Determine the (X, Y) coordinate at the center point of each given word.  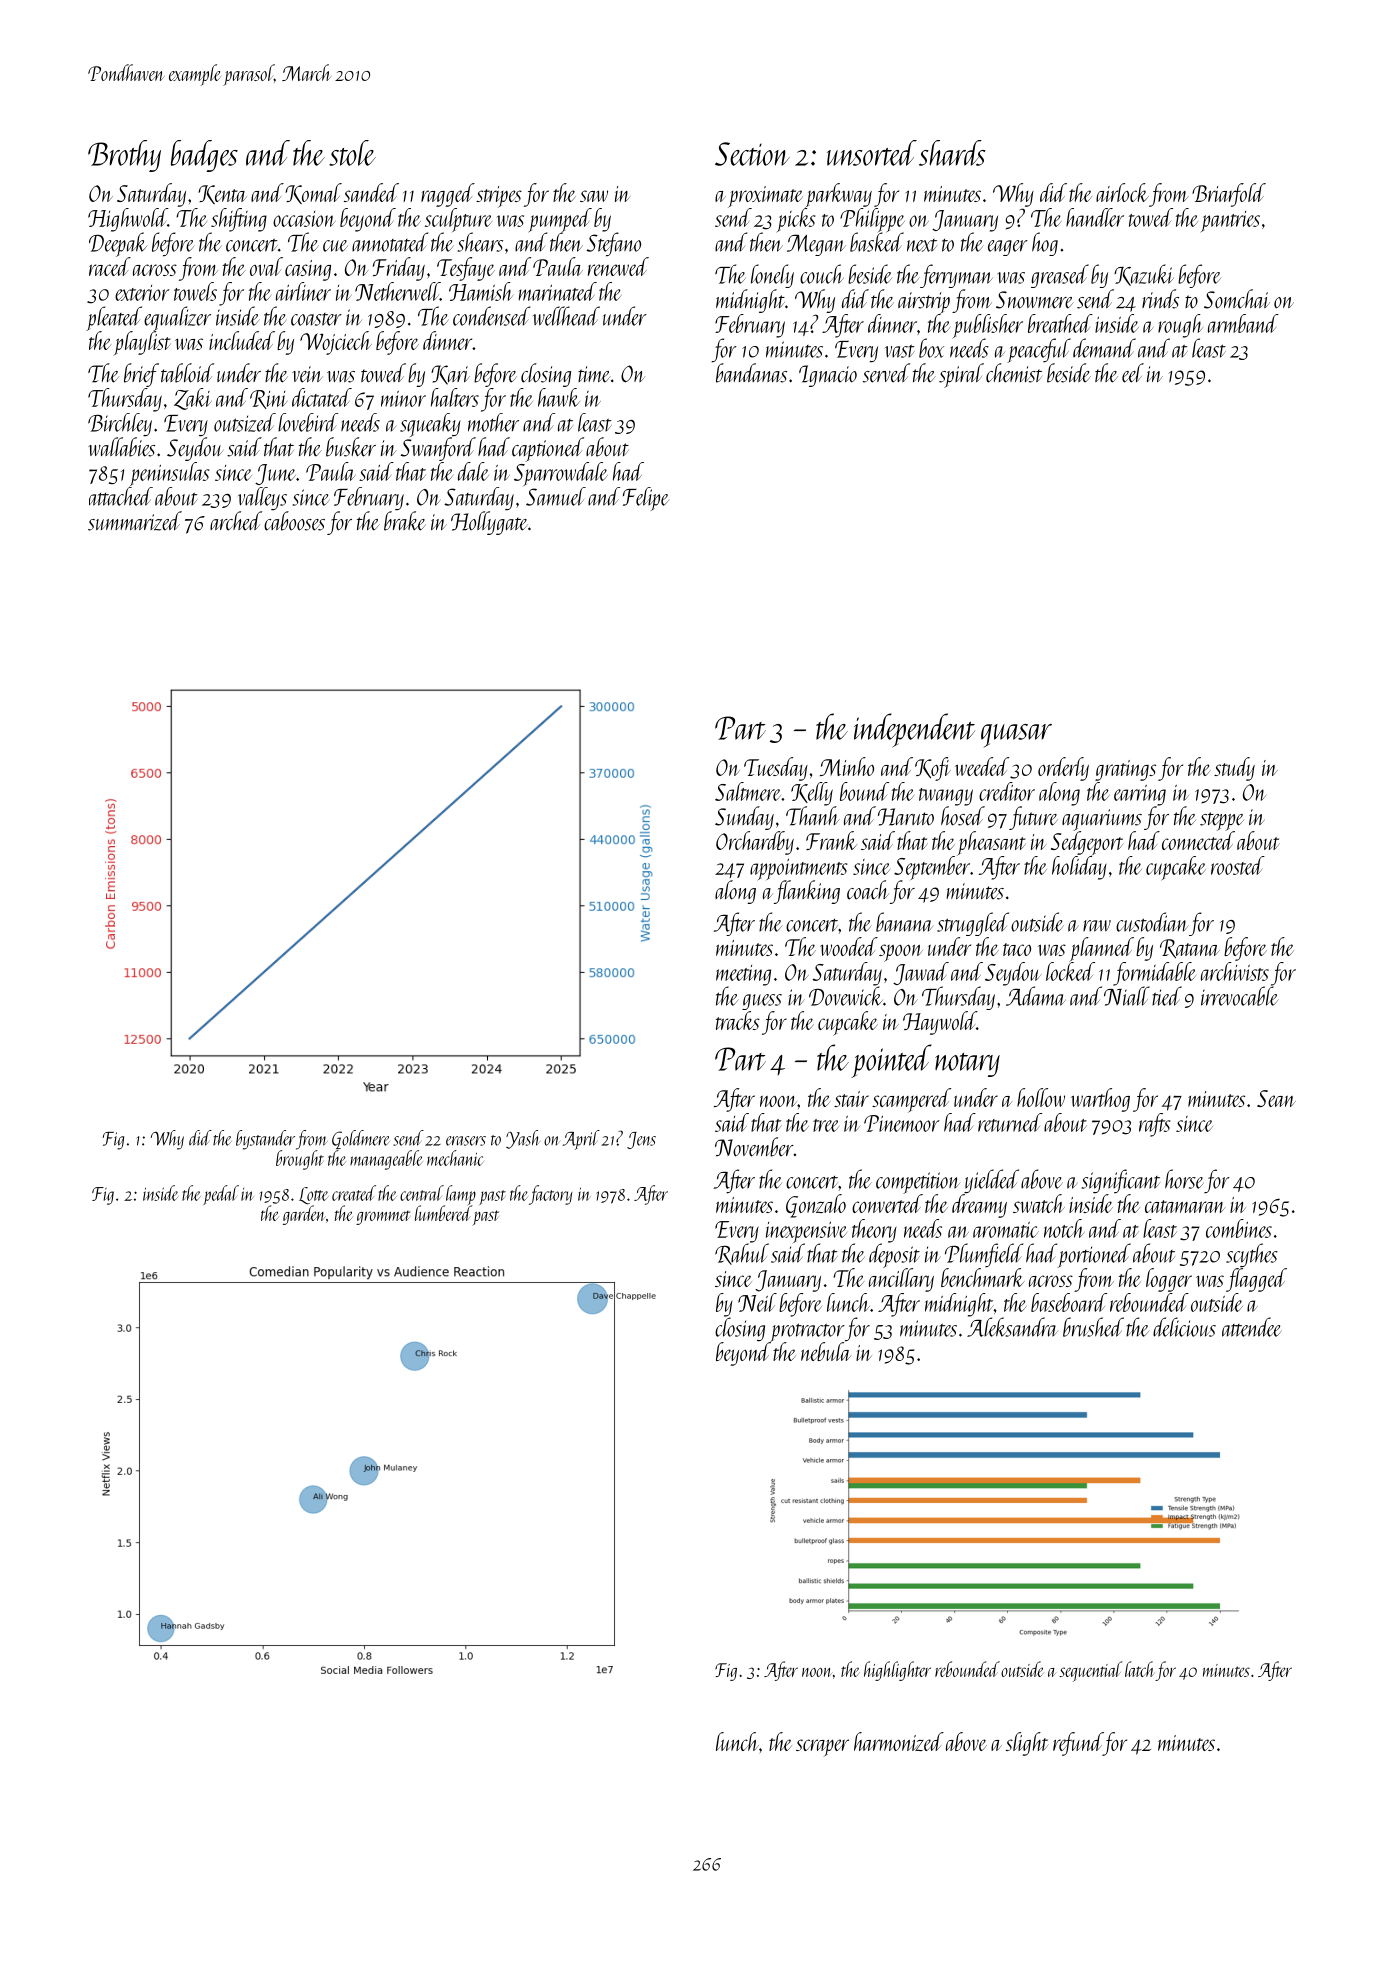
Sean (1276, 1098)
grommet (383, 1217)
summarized (135, 521)
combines (1239, 1228)
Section (752, 154)
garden (304, 1215)
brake (405, 521)
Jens (641, 1140)
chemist (1014, 373)
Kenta (222, 194)
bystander (265, 1140)
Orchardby (755, 843)
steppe (1222, 821)
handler (1095, 217)
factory (551, 1195)
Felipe (646, 499)
